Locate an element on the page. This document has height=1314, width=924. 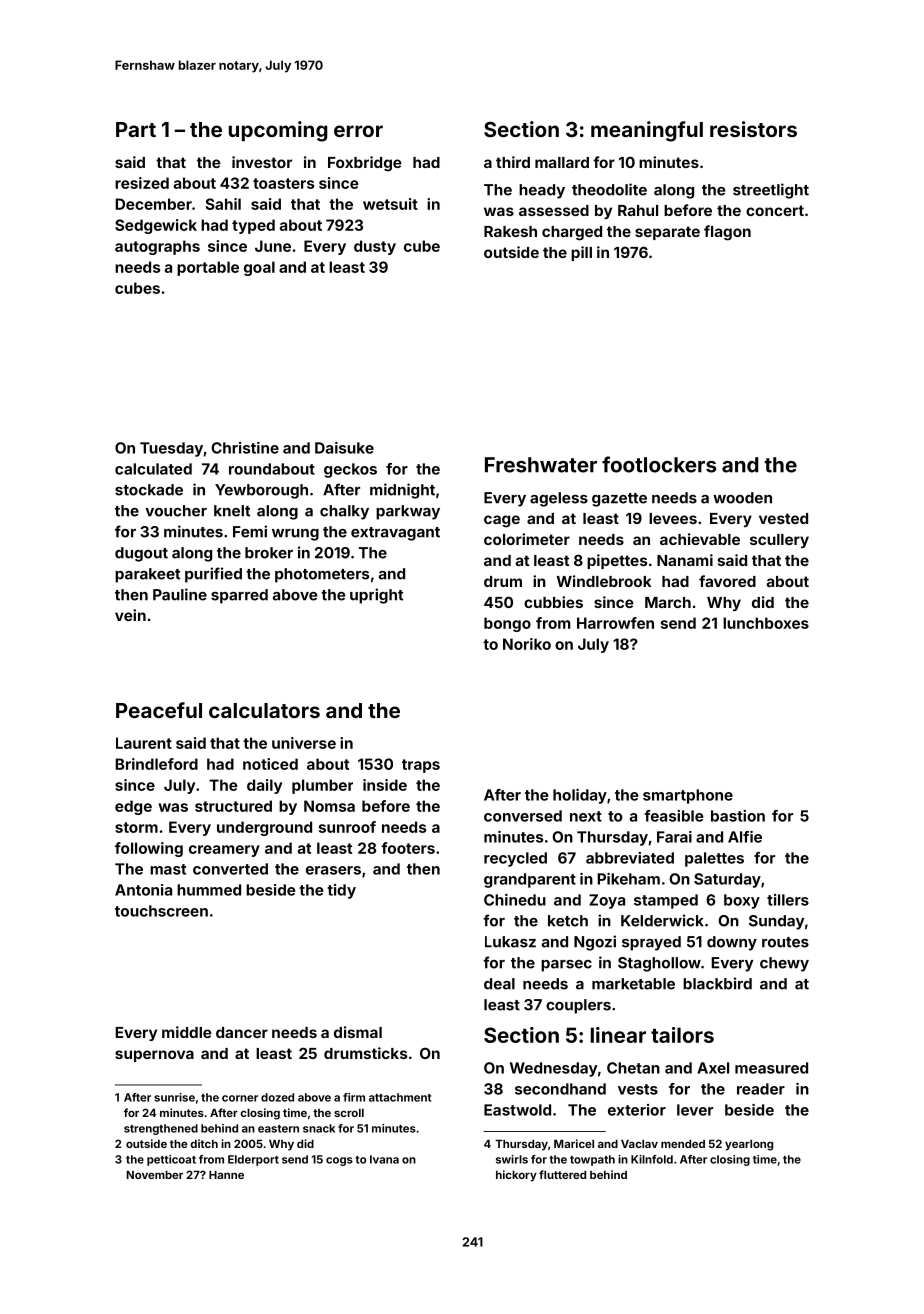
footlockers is located at coordinates (659, 464).
